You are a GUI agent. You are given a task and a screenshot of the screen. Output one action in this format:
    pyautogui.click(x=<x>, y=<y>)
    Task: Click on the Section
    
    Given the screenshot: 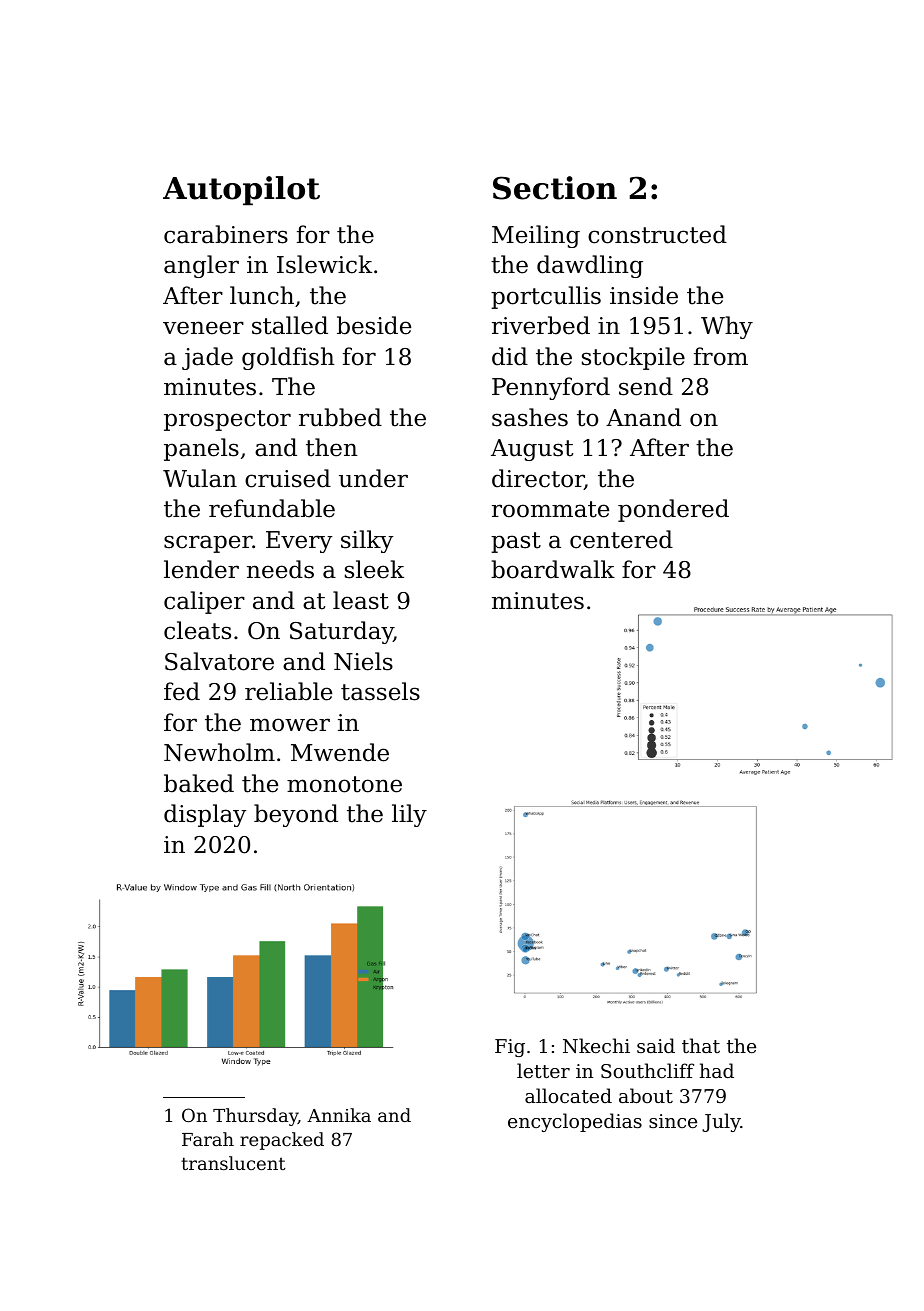 What is the action you would take?
    pyautogui.click(x=555, y=188)
